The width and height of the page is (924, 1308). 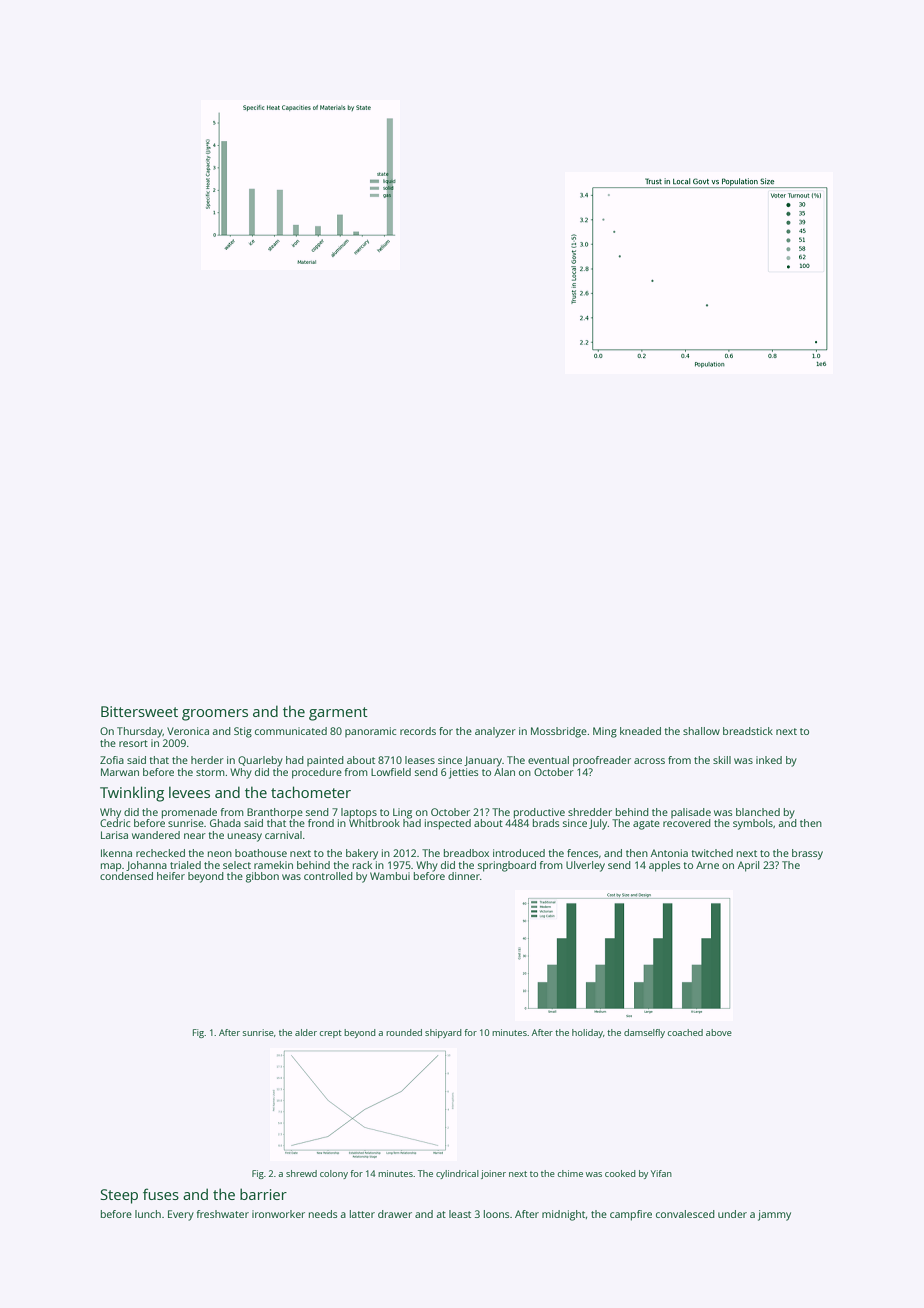 What do you see at coordinates (722, 760) in the page?
I see `skill` at bounding box center [722, 760].
